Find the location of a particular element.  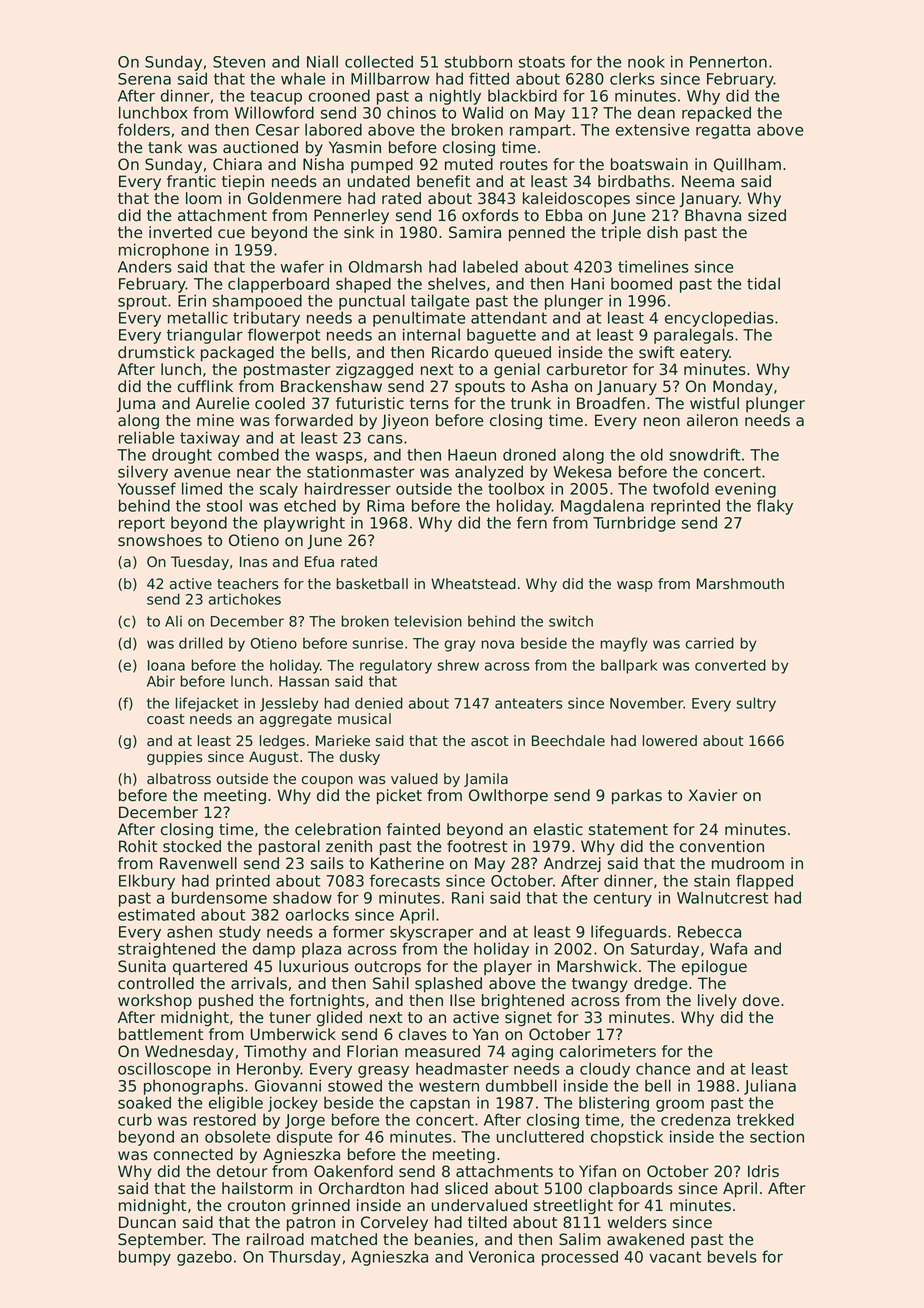

Thursday is located at coordinates (305, 1258).
